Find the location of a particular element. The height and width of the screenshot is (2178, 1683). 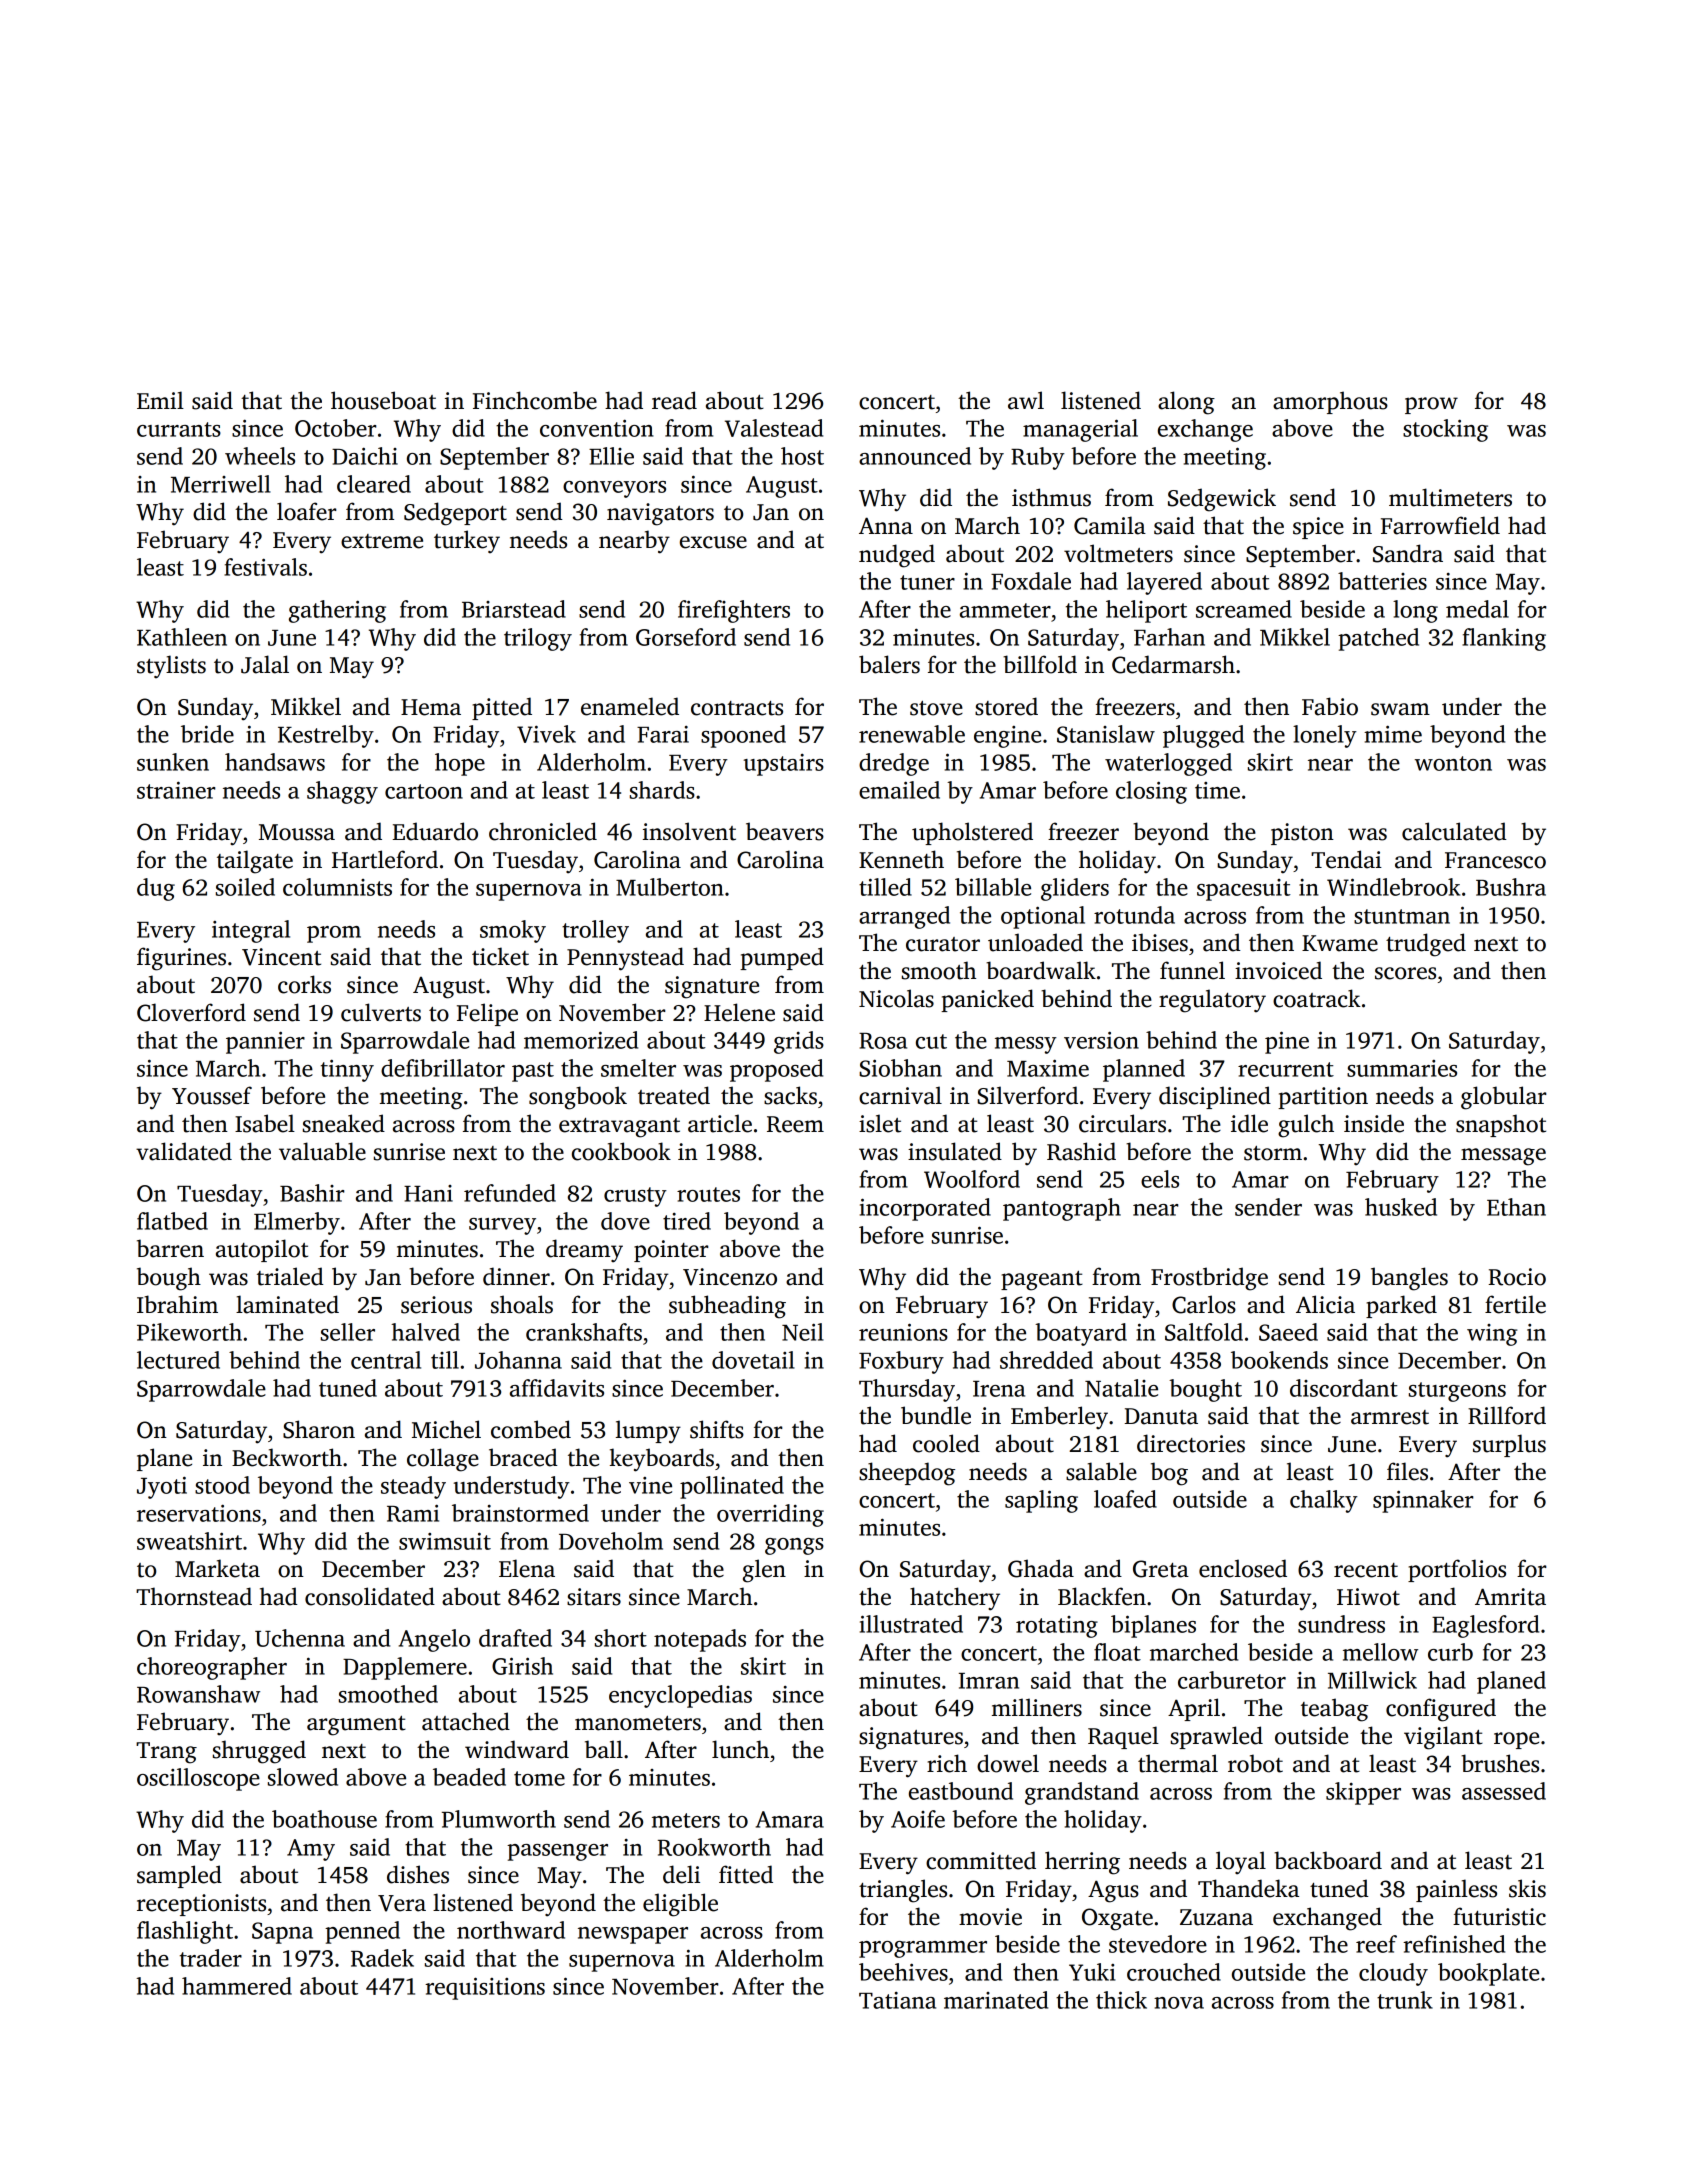

wonton is located at coordinates (1453, 763).
